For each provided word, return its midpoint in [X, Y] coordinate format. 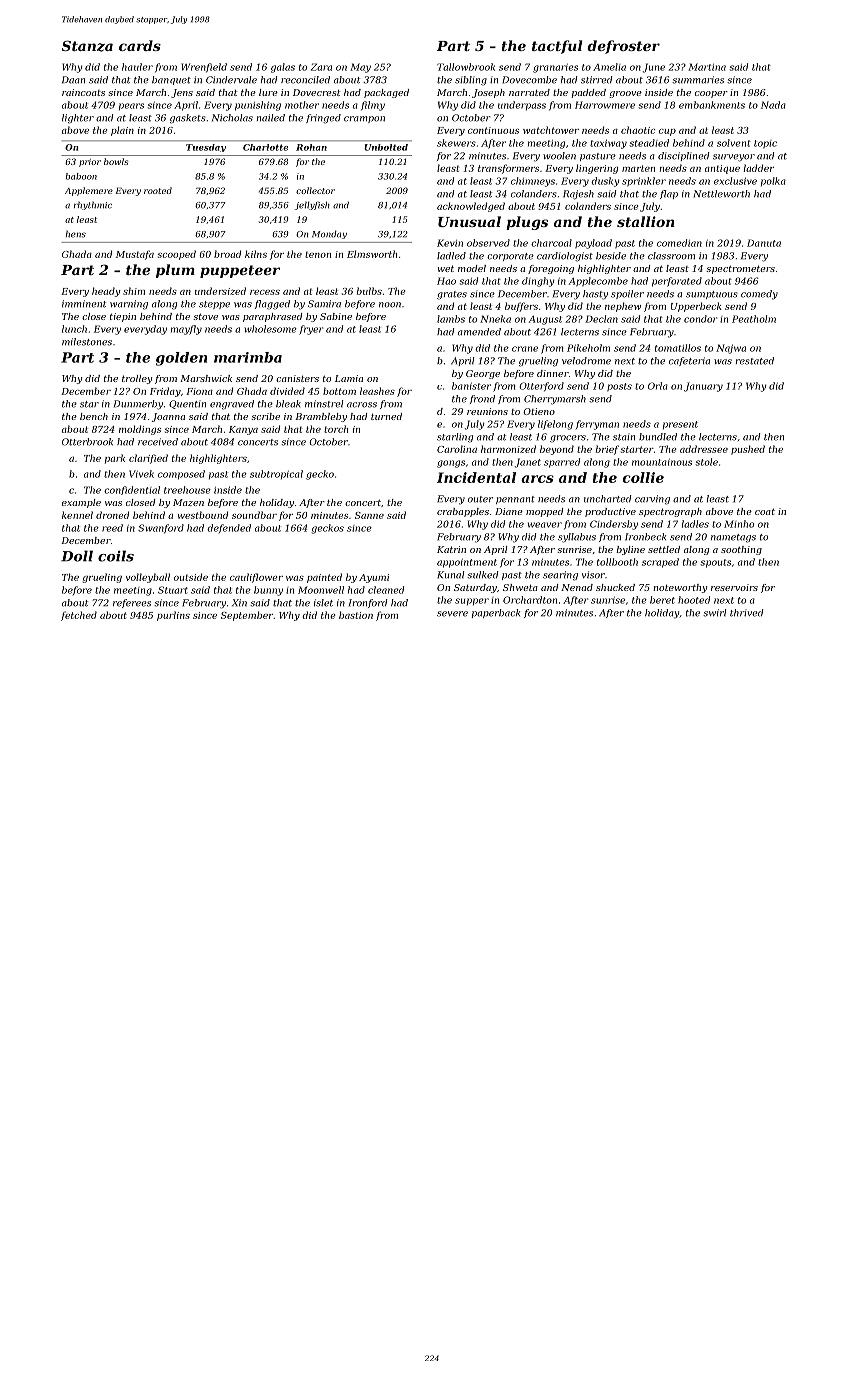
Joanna [168, 417]
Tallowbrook [466, 67]
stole [707, 462]
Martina [707, 67]
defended [229, 528]
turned [386, 416]
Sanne [369, 515]
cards [140, 45]
